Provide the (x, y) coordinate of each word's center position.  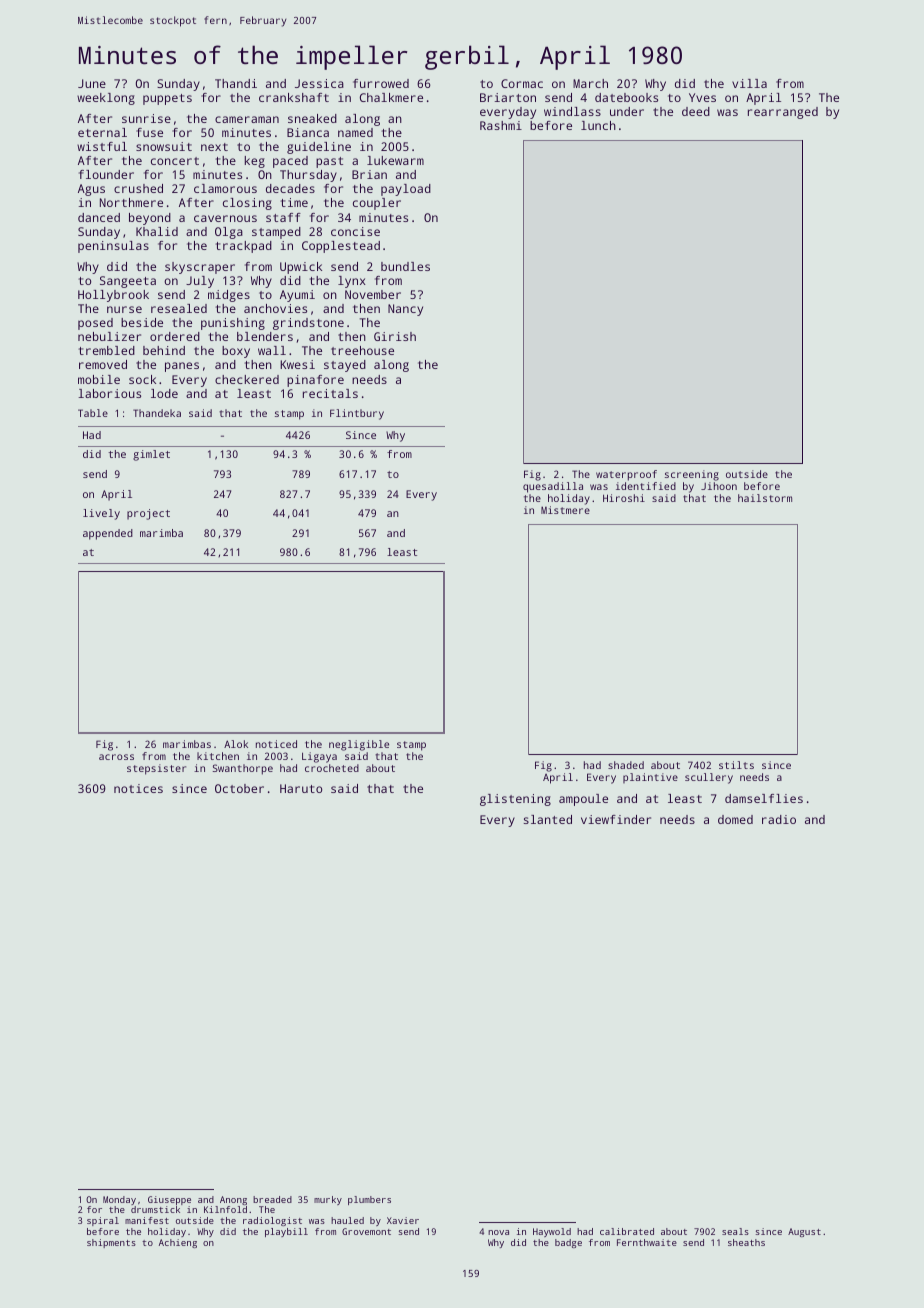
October (239, 788)
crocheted (332, 768)
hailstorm (765, 498)
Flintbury (357, 414)
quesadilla (553, 487)
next (214, 147)
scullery (709, 778)
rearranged (783, 113)
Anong (233, 1200)
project (148, 514)
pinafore (315, 381)
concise (355, 231)
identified (646, 486)
